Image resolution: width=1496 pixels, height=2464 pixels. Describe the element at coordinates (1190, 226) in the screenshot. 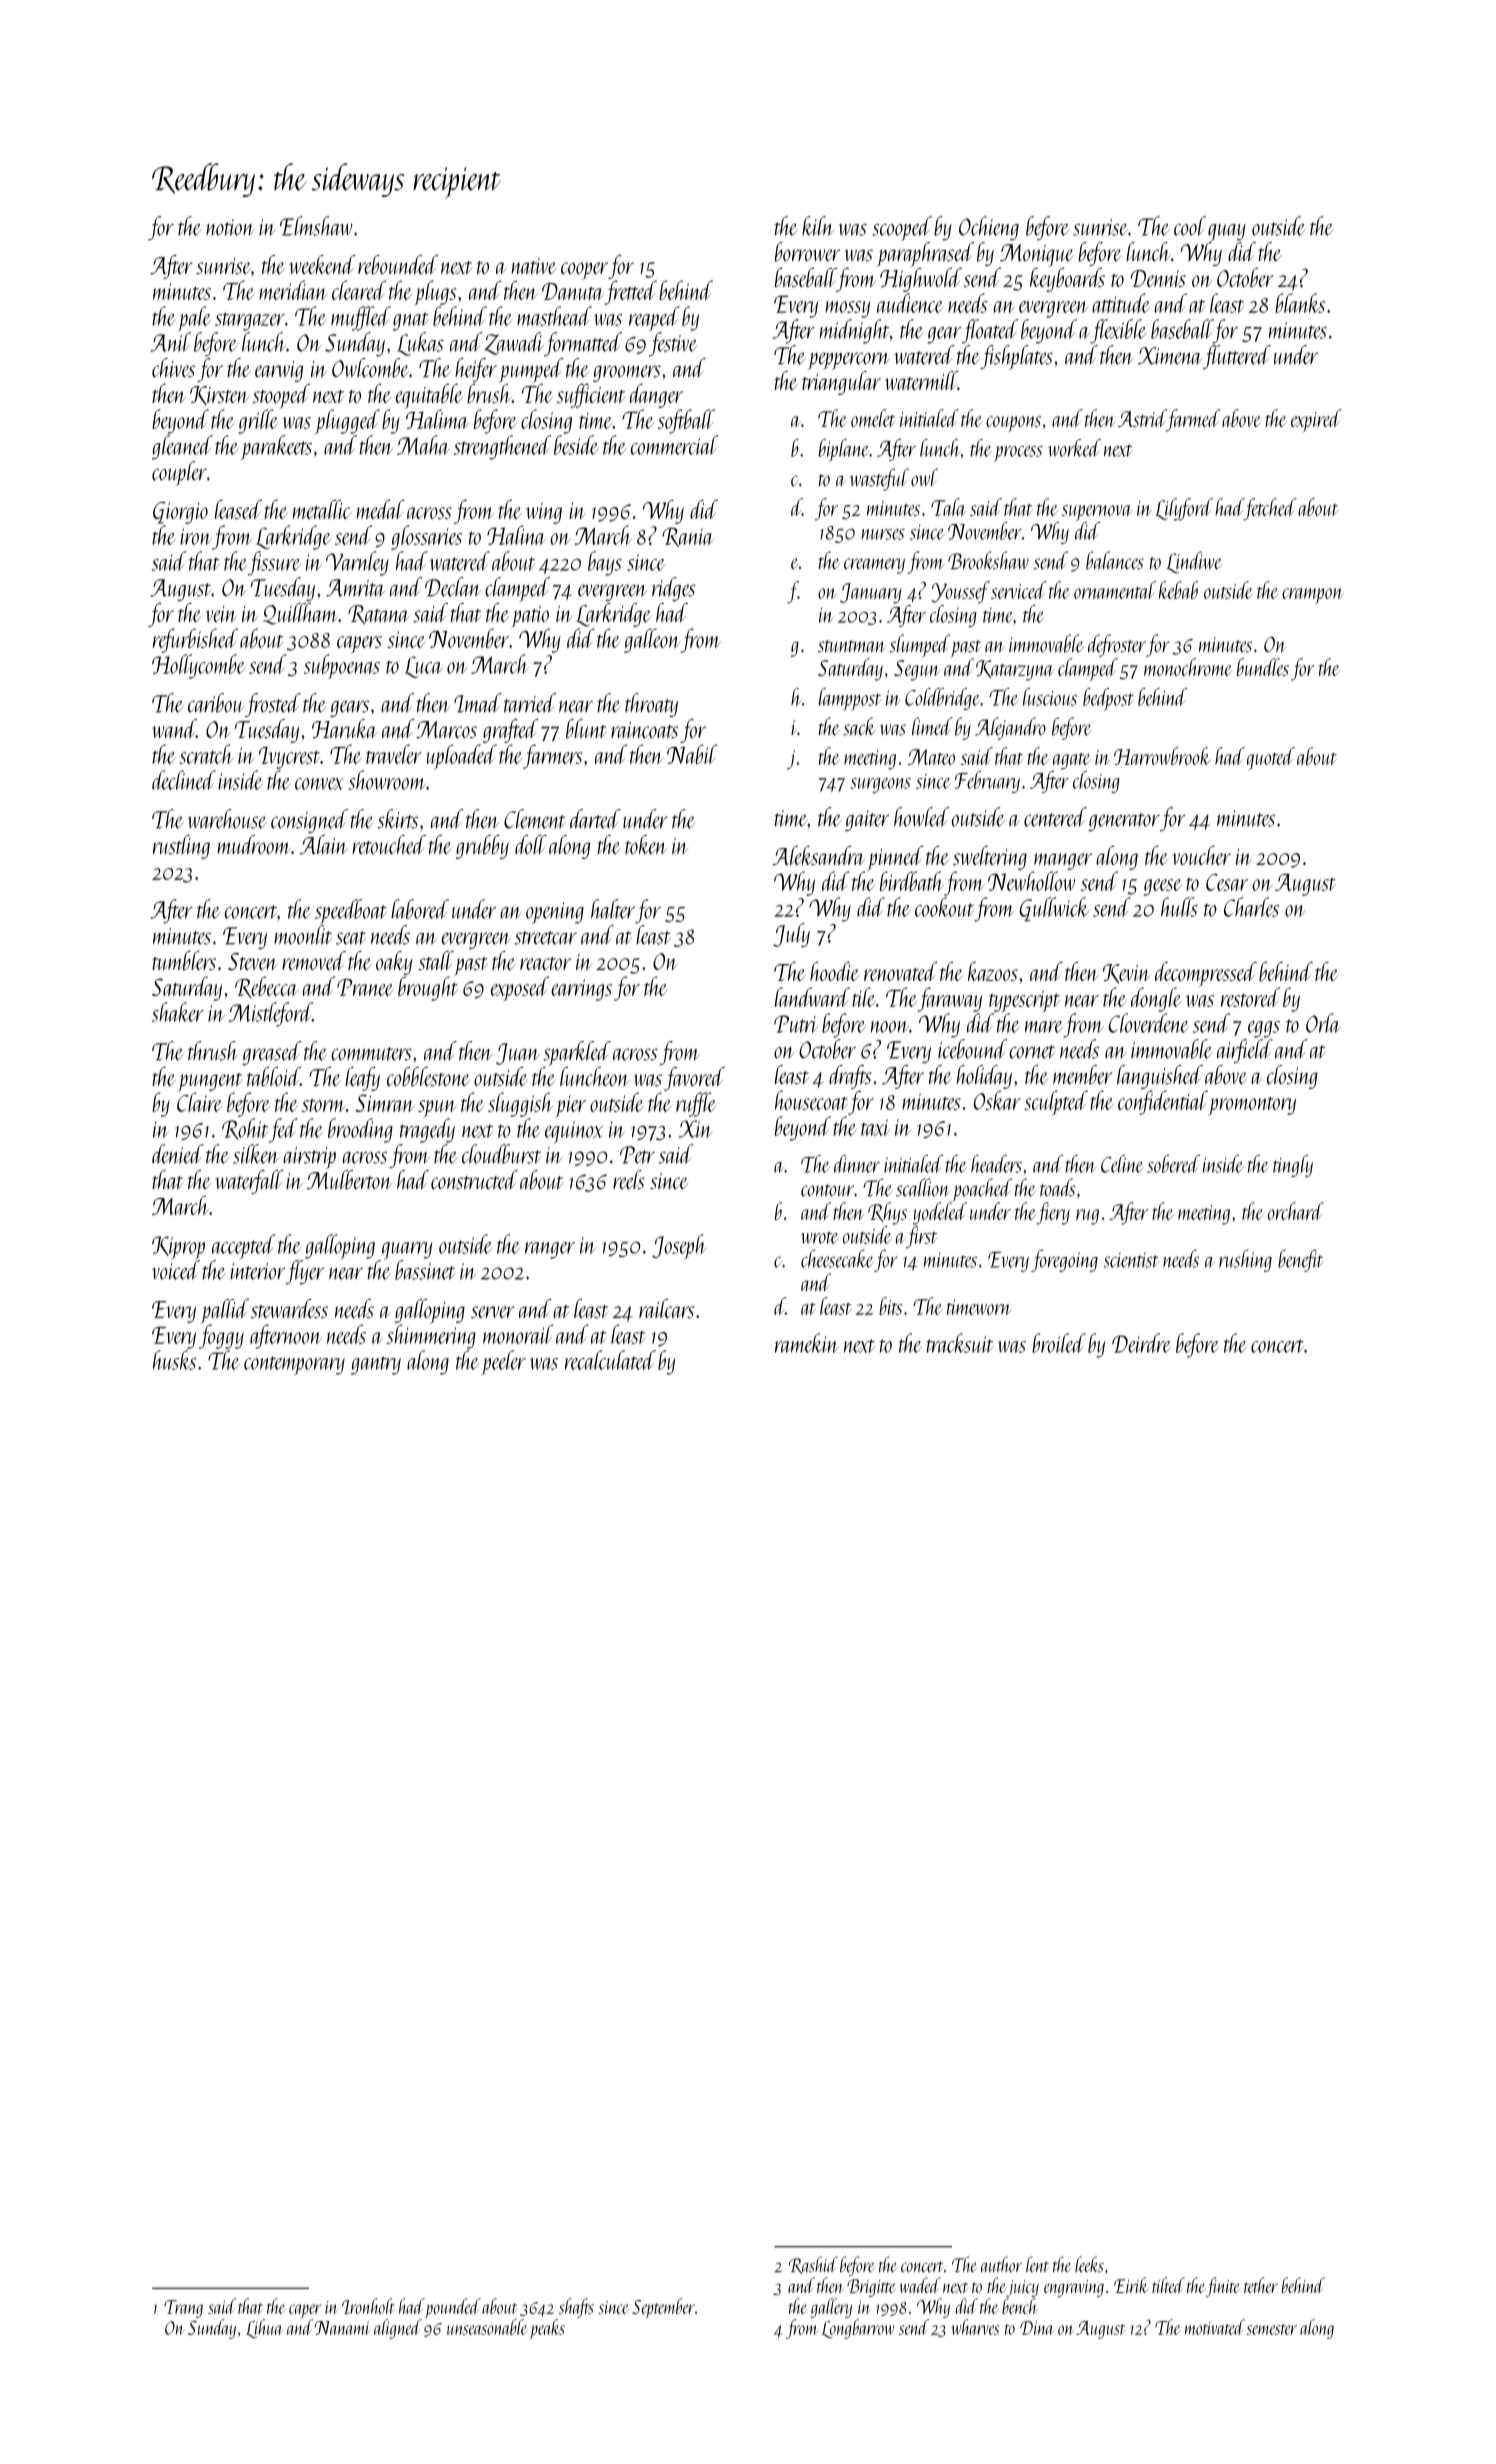

I see `cool` at that location.
